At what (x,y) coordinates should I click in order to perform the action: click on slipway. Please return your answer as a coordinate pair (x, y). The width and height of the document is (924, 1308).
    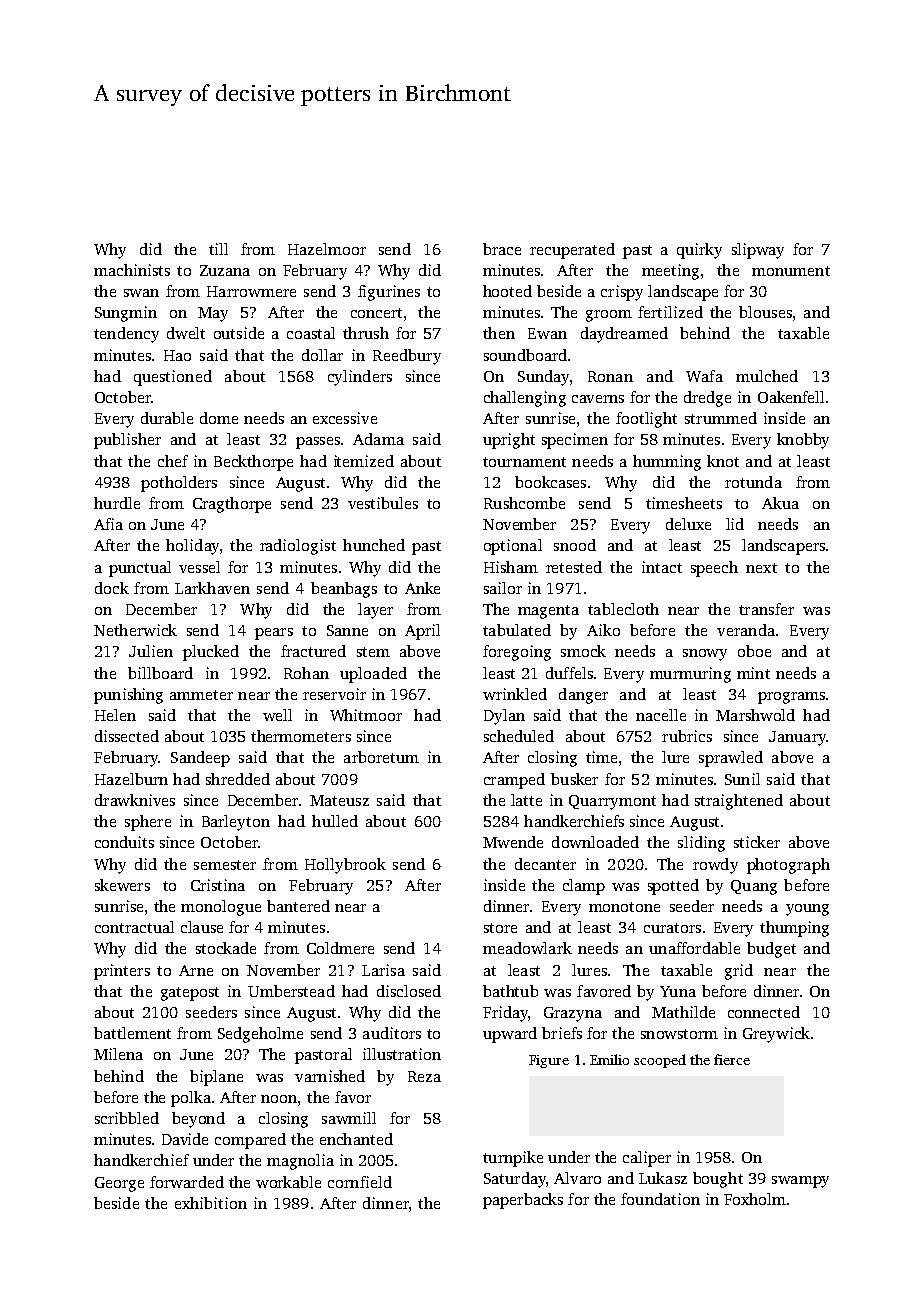
    Looking at the image, I should click on (758, 251).
